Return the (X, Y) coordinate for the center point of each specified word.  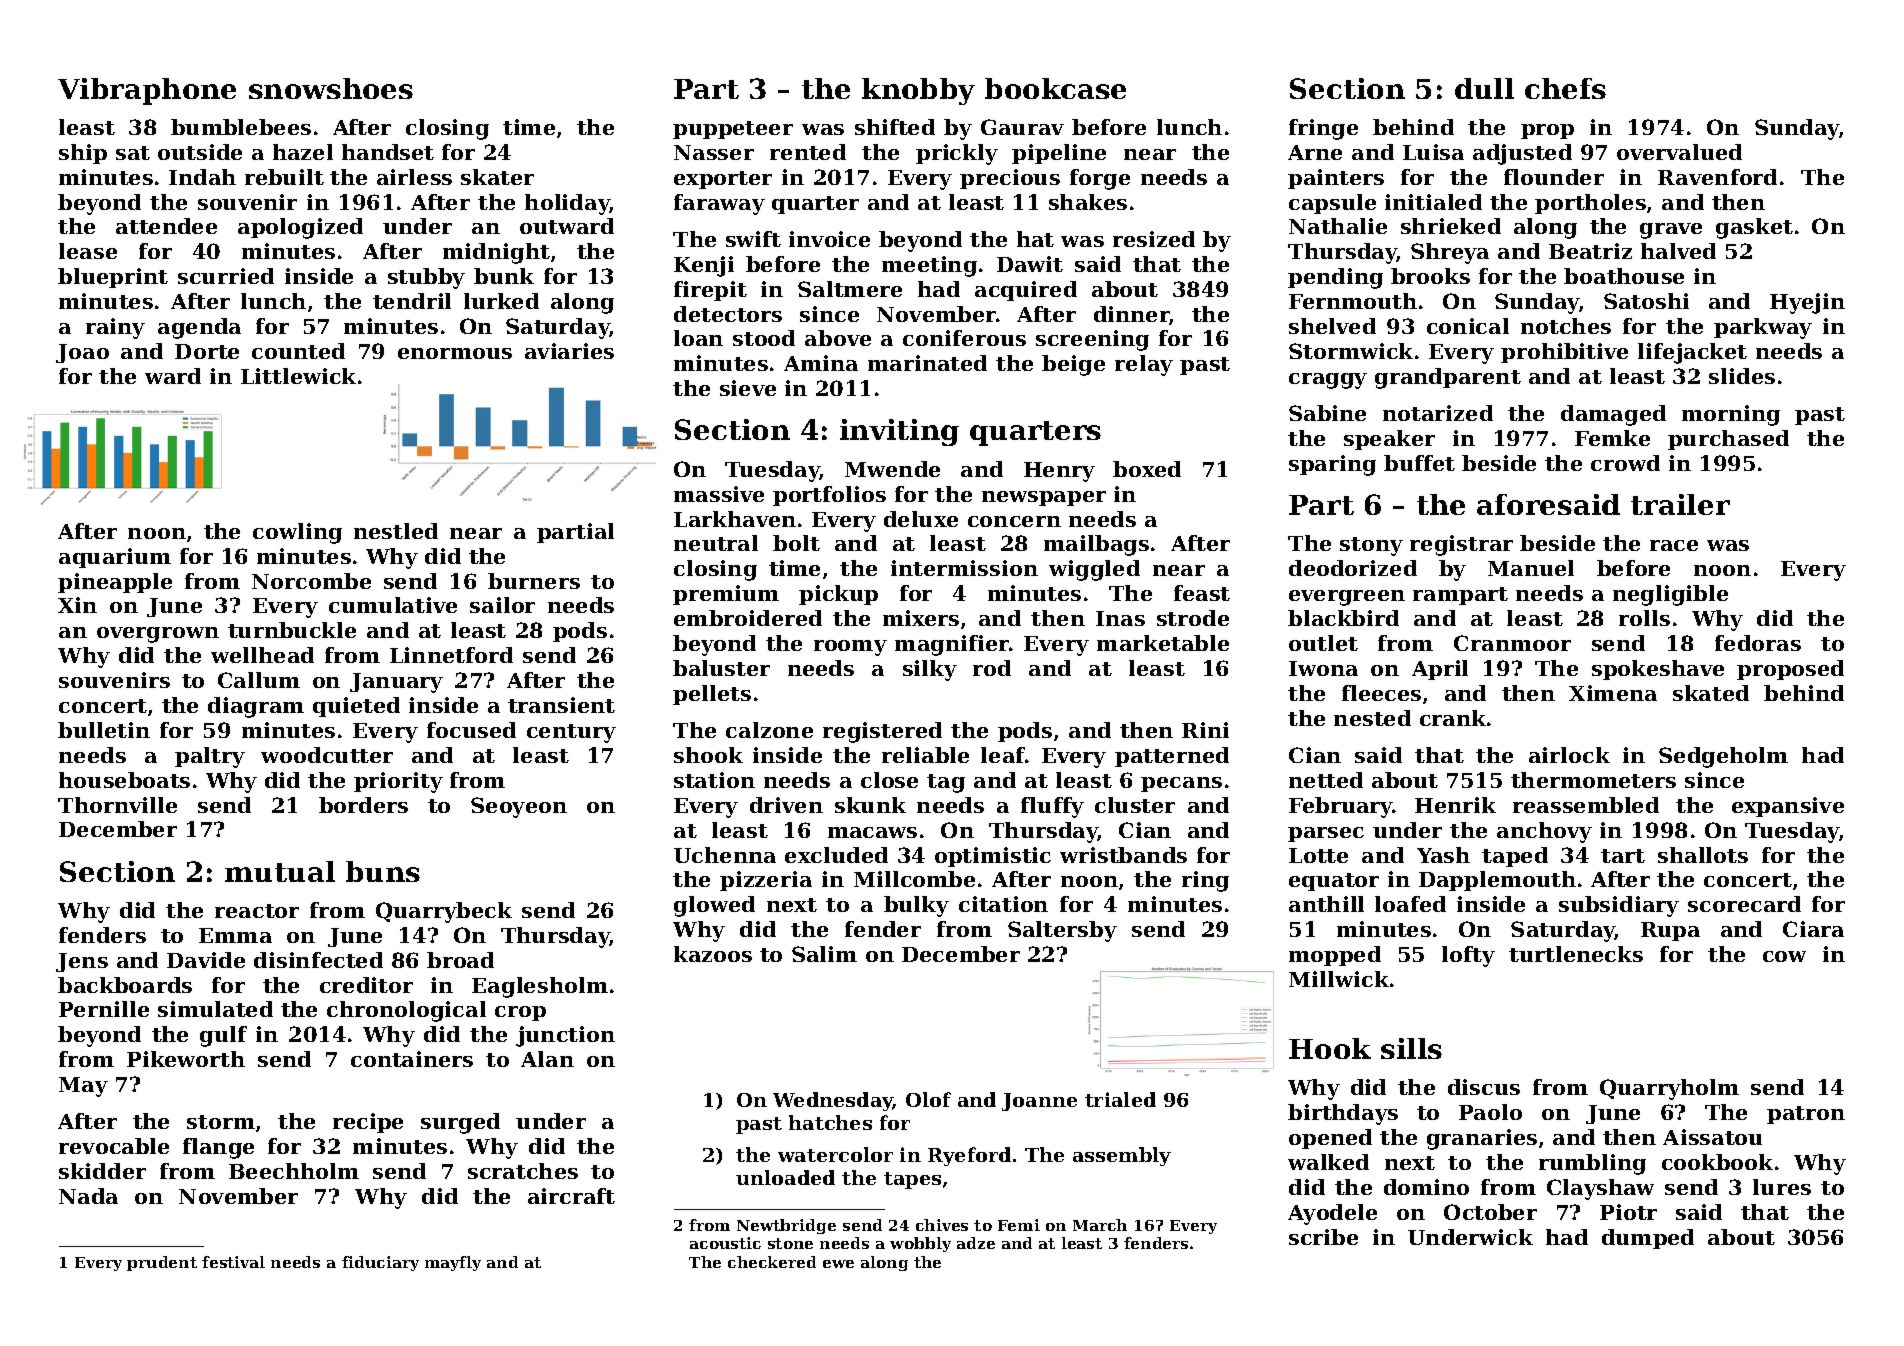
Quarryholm (1669, 1089)
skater (497, 177)
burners (534, 581)
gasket (1754, 228)
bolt (796, 543)
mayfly (453, 1263)
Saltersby (1062, 931)
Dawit (1030, 264)
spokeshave (1658, 670)
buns (383, 871)
